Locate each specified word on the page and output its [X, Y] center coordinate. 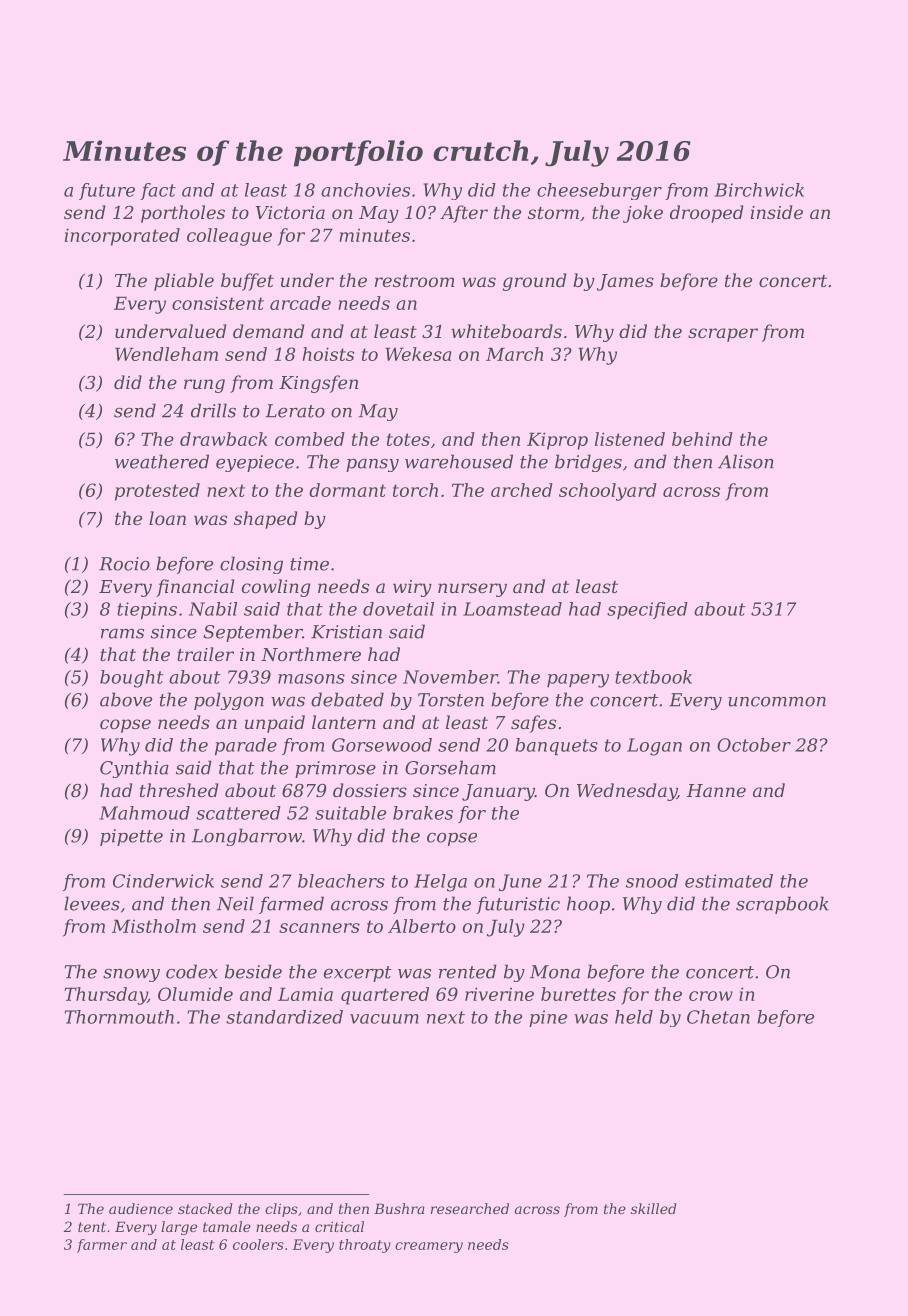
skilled [654, 1208]
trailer [205, 654]
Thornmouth [119, 1017]
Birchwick [759, 190]
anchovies [365, 190]
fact [158, 191]
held [634, 1017]
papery [578, 681]
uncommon [777, 702]
